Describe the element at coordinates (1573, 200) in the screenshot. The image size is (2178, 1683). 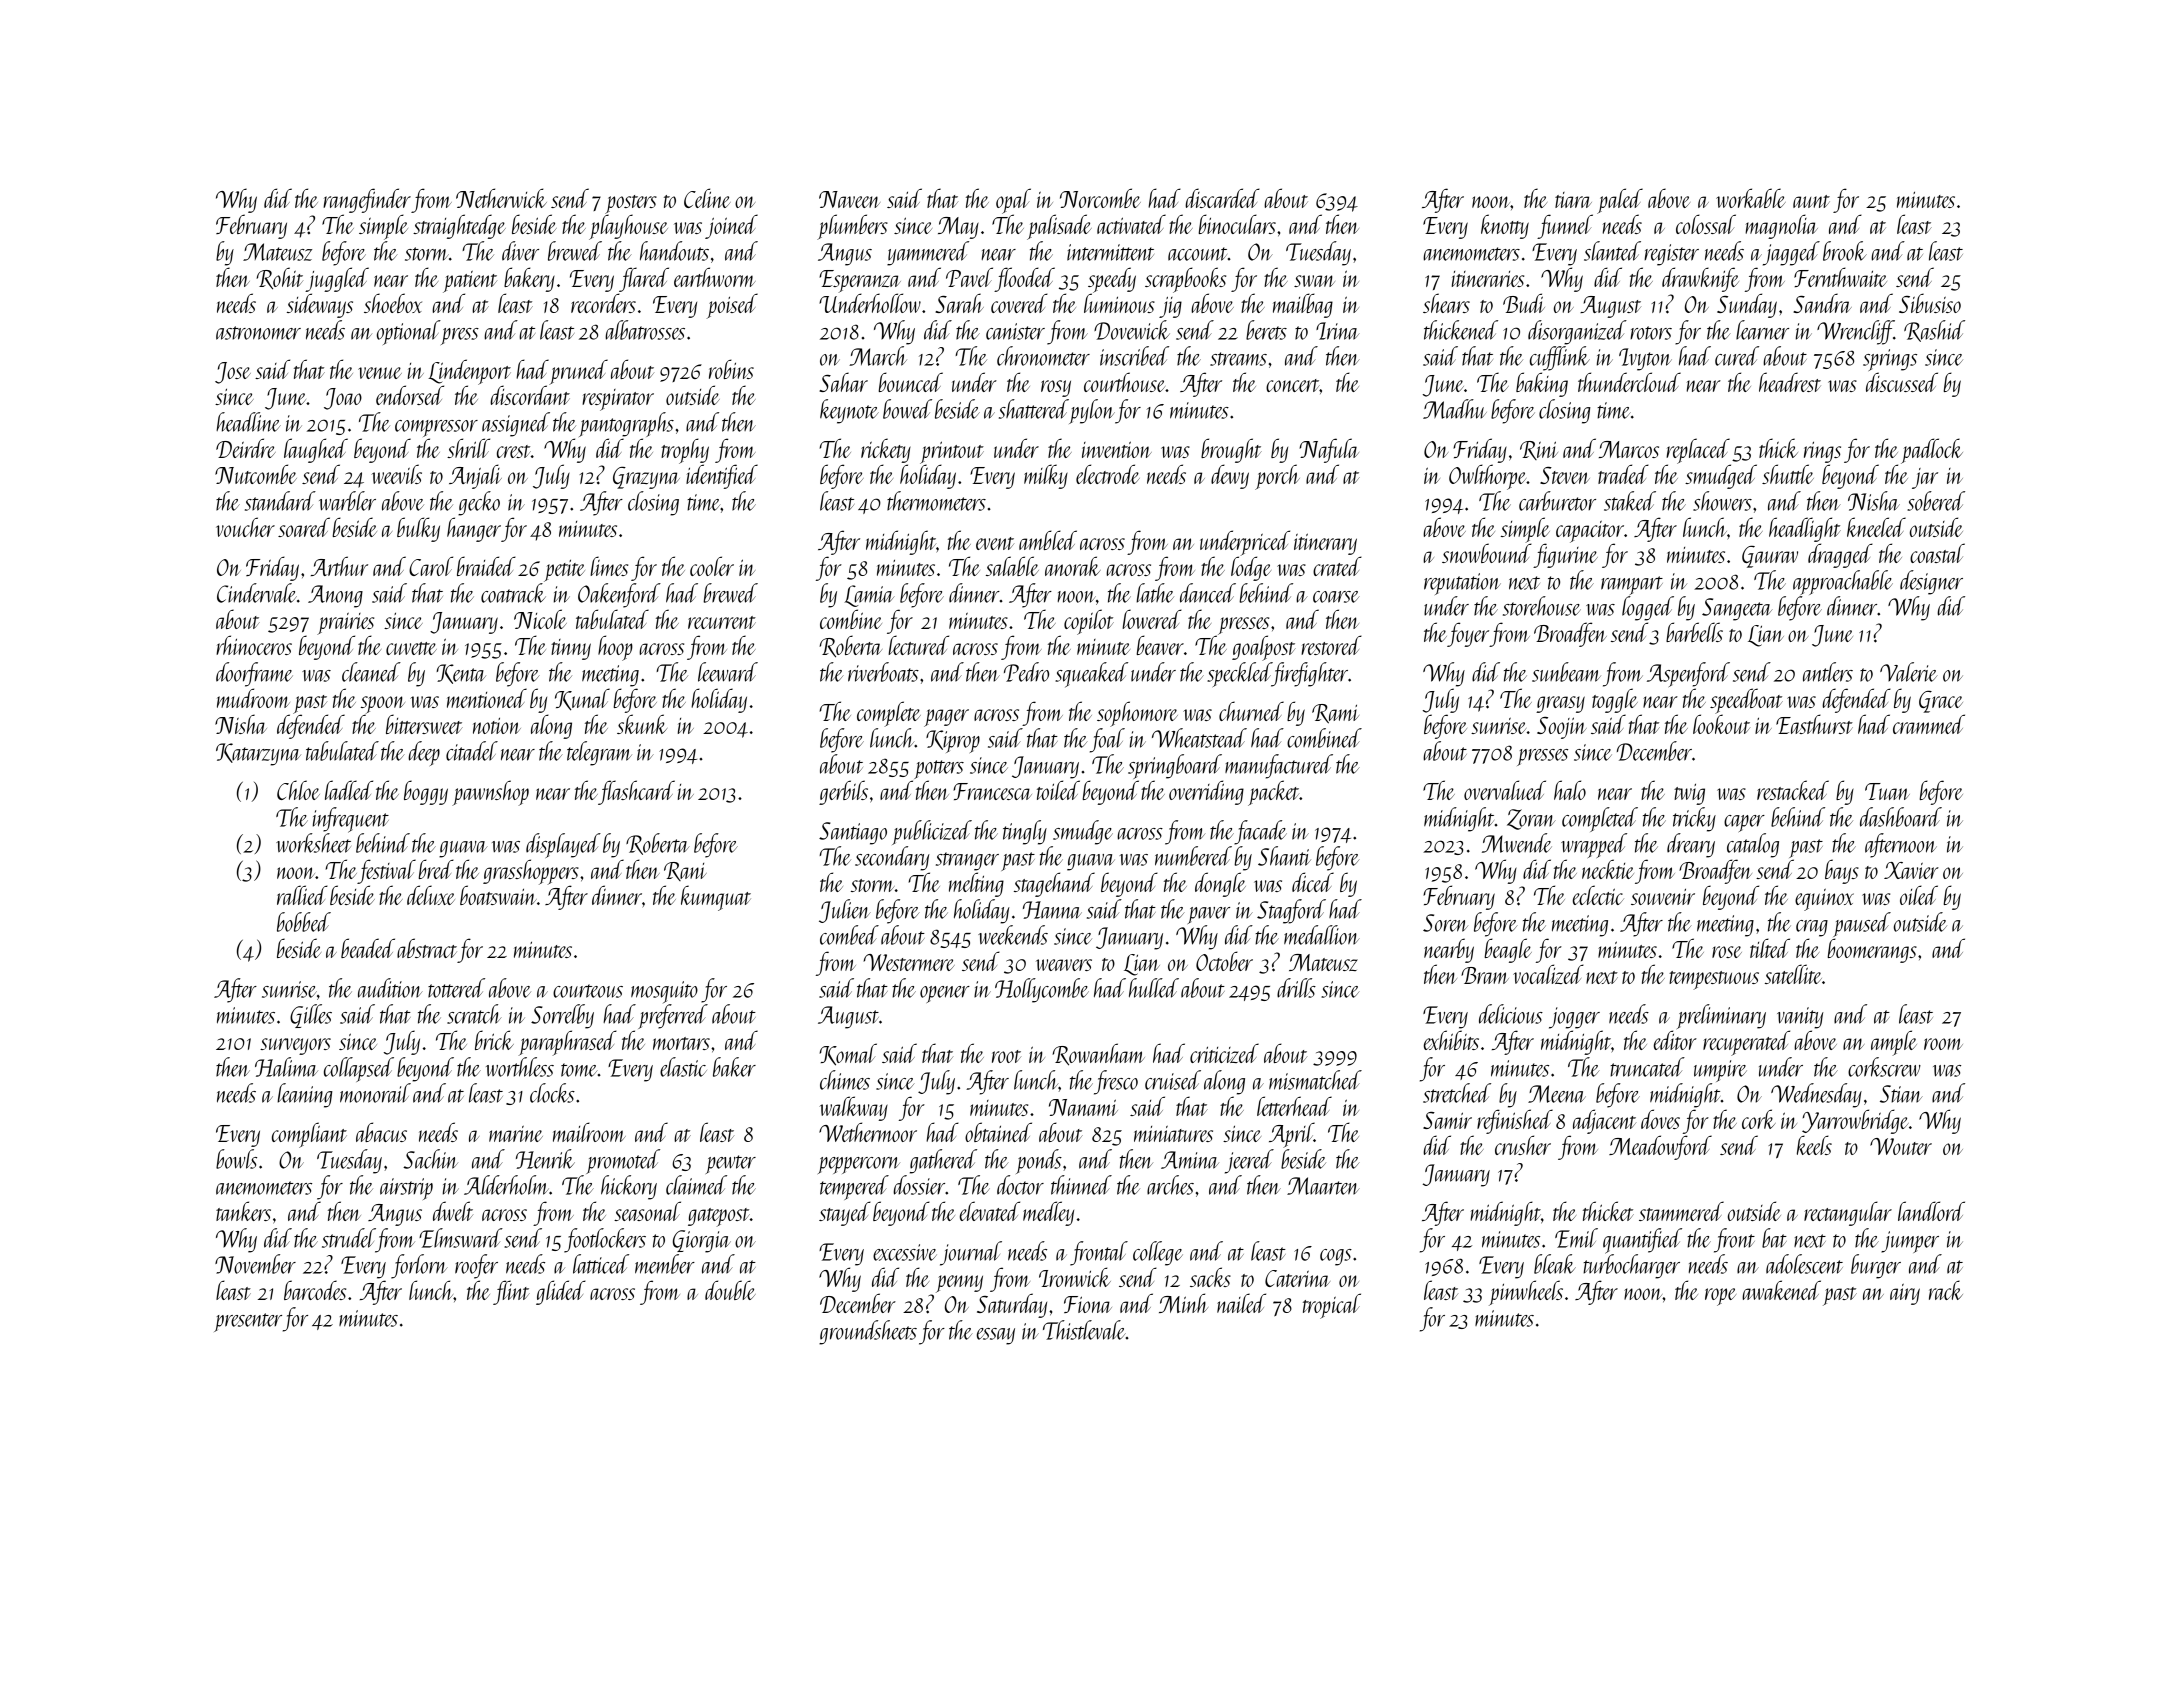
I see `tiara` at that location.
